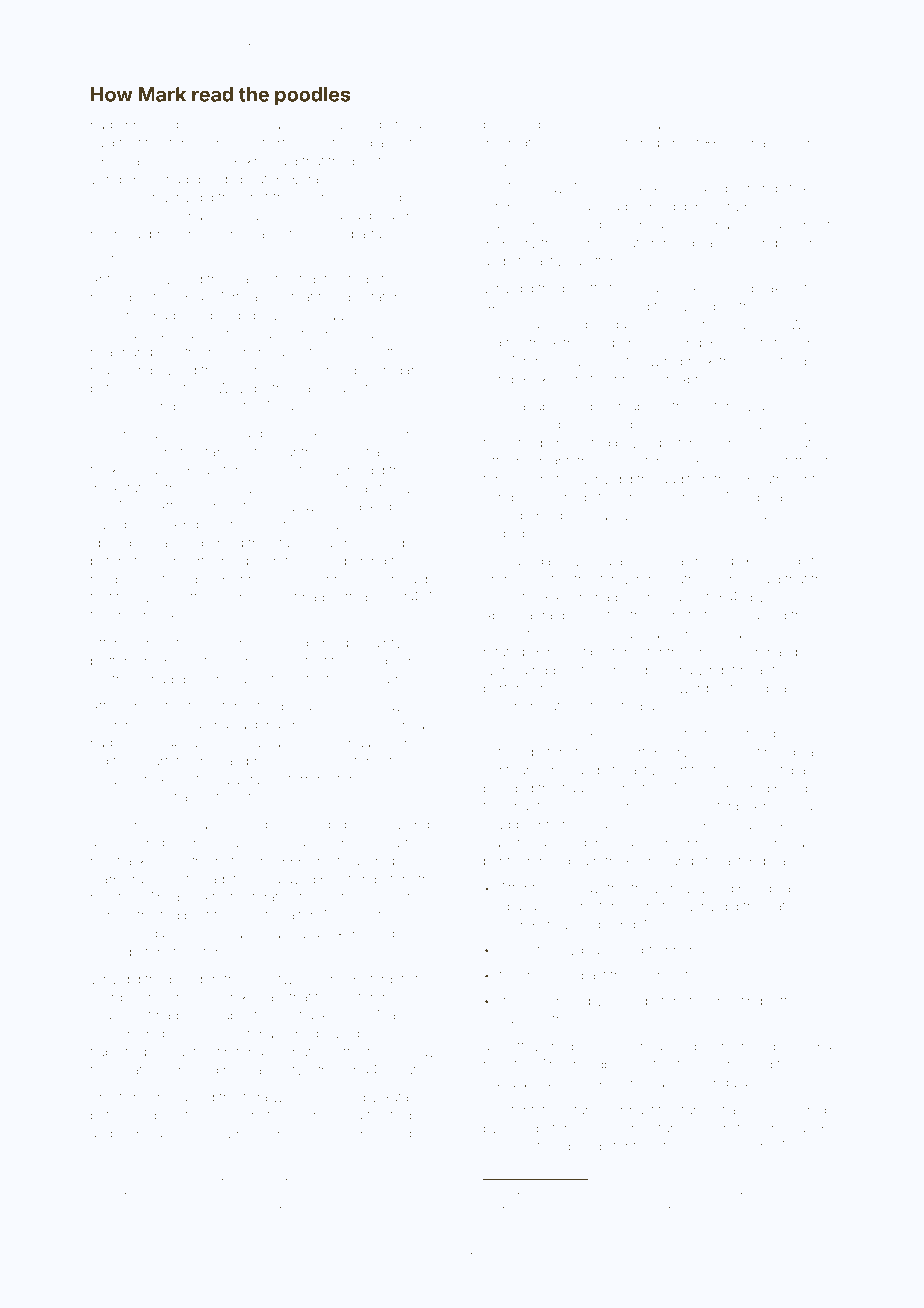 Image resolution: width=924 pixels, height=1308 pixels. What do you see at coordinates (199, 215) in the document?
I see `Thabo` at bounding box center [199, 215].
